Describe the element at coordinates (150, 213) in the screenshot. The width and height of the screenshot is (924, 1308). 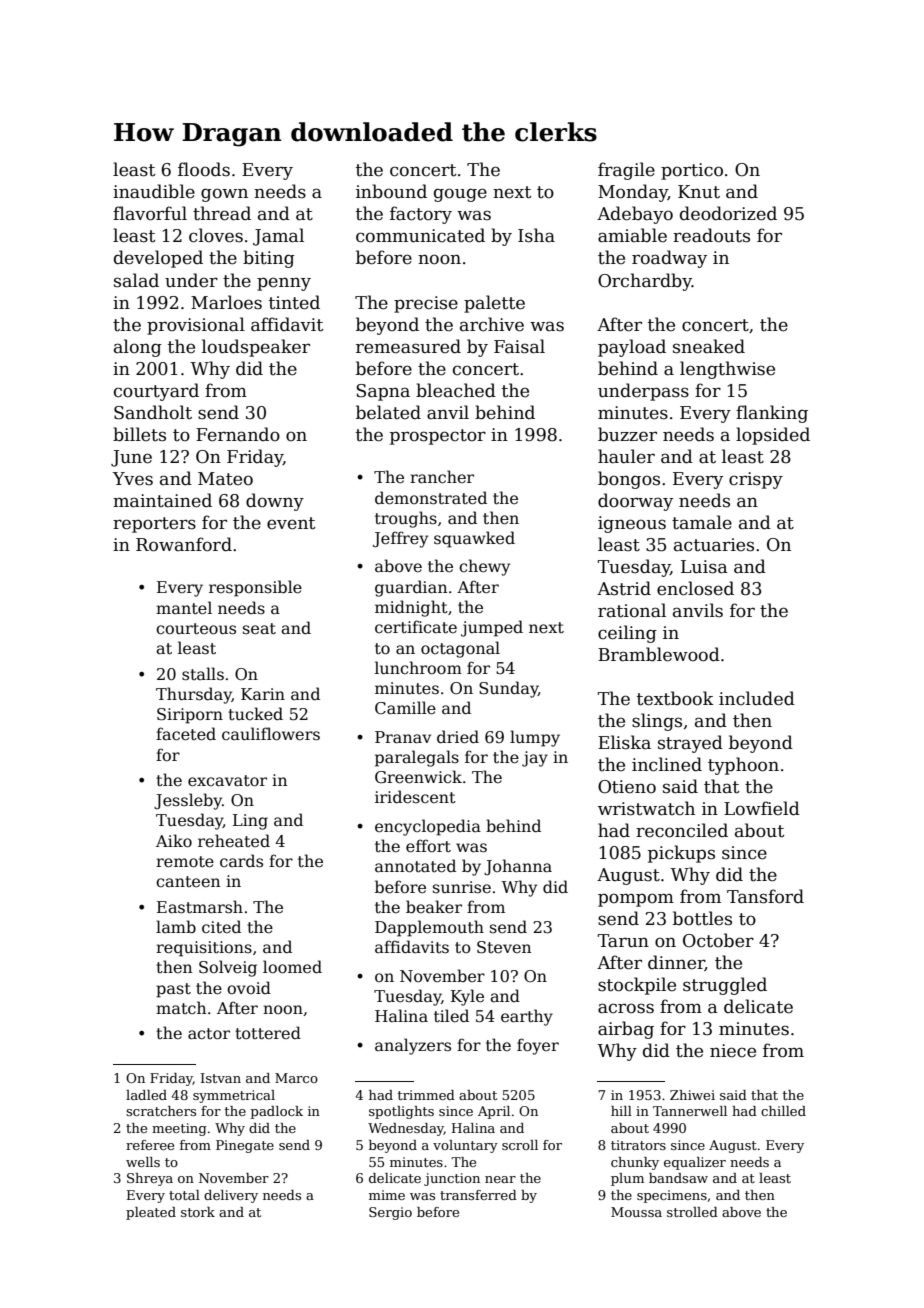
I see `flavorful` at that location.
